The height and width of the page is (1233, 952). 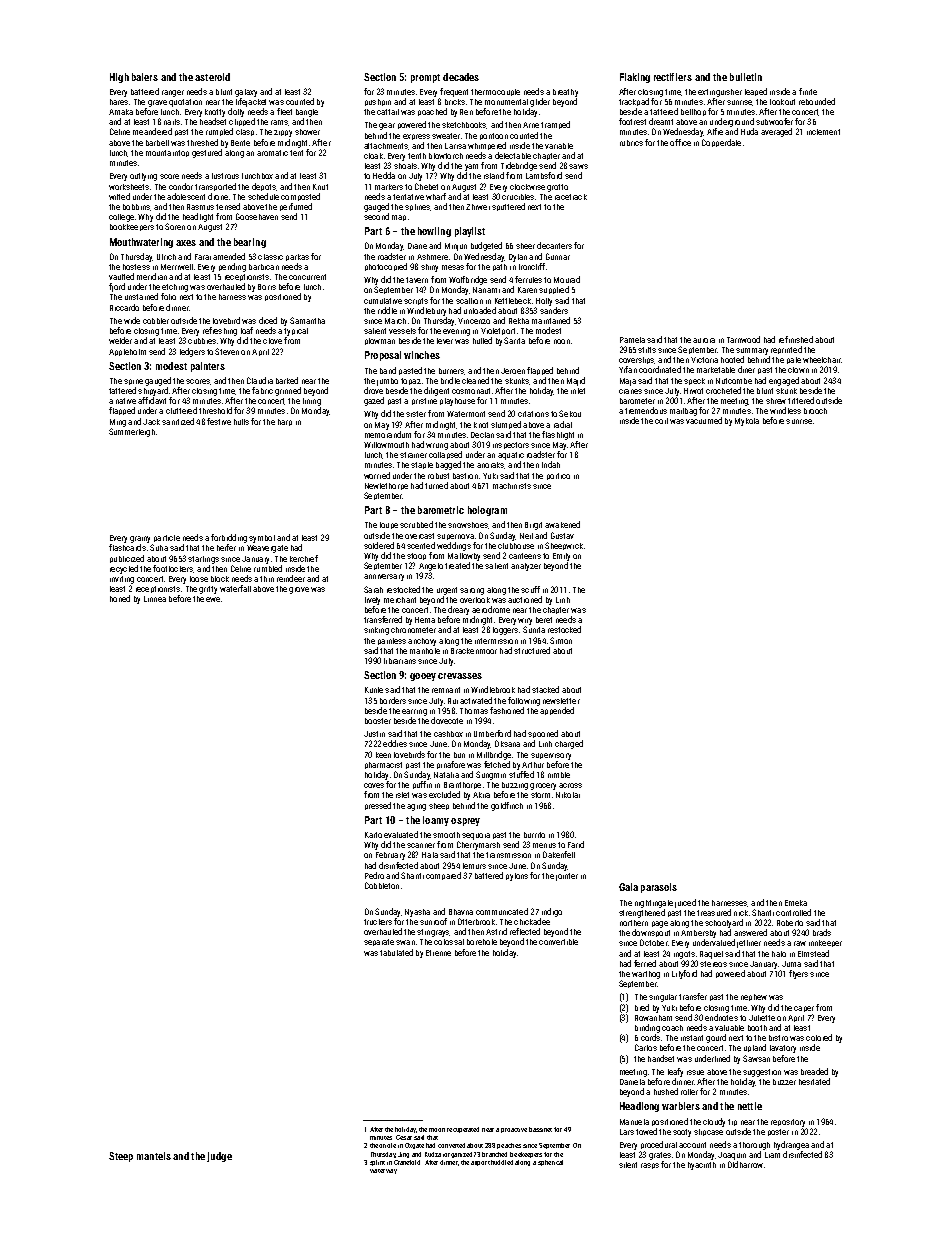 I want to click on balers, so click(x=145, y=77).
